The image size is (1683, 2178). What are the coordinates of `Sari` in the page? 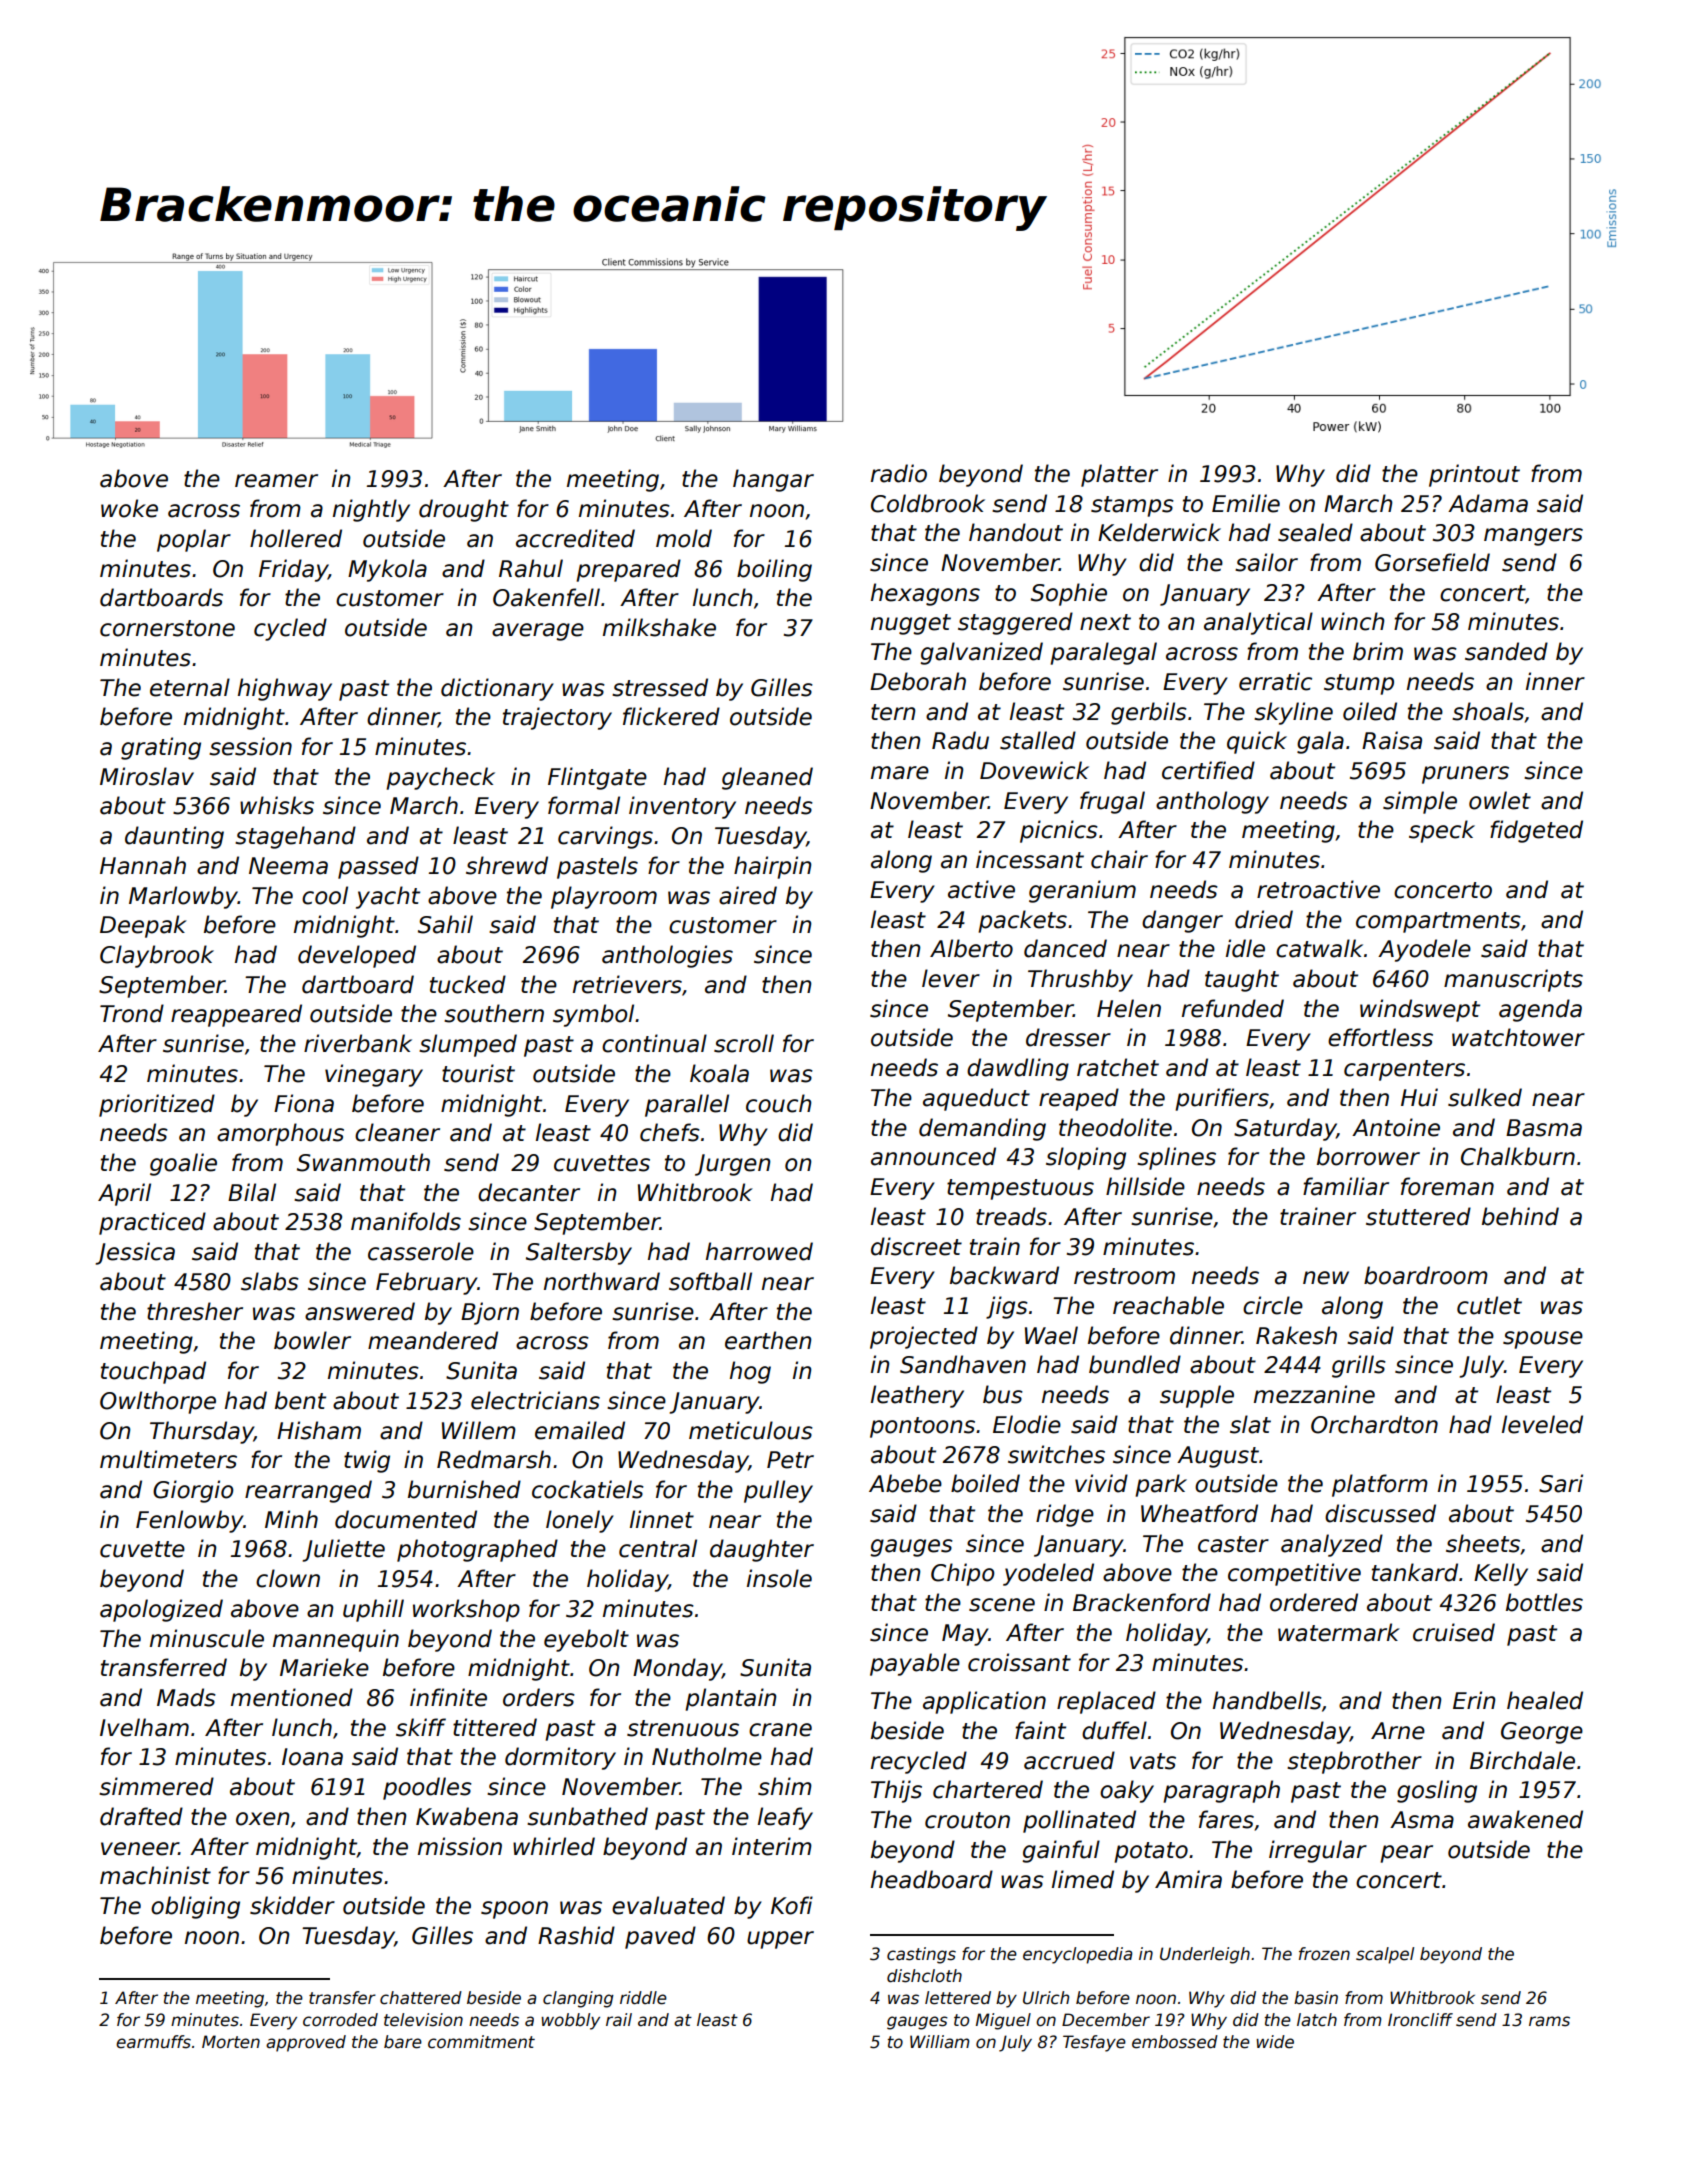 It's located at (1561, 1483).
